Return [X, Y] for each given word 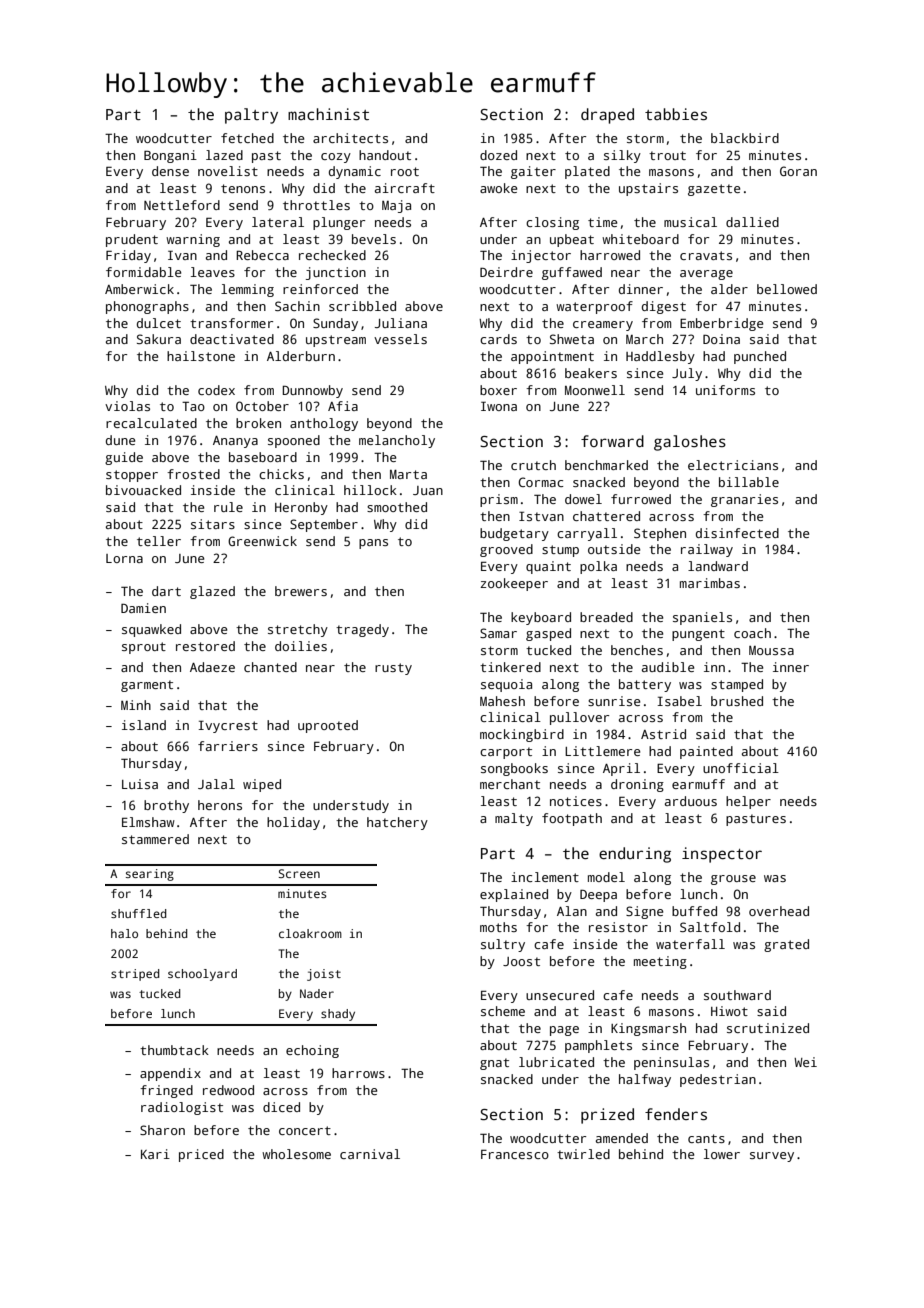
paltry [251, 116]
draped [607, 116]
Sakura [159, 339]
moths [498, 927]
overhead [779, 911]
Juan [428, 490]
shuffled [139, 913]
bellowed [787, 289]
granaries [744, 500]
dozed [498, 155]
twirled [583, 1154]
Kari [155, 1154]
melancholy [397, 441]
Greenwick [262, 541]
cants [706, 1138]
